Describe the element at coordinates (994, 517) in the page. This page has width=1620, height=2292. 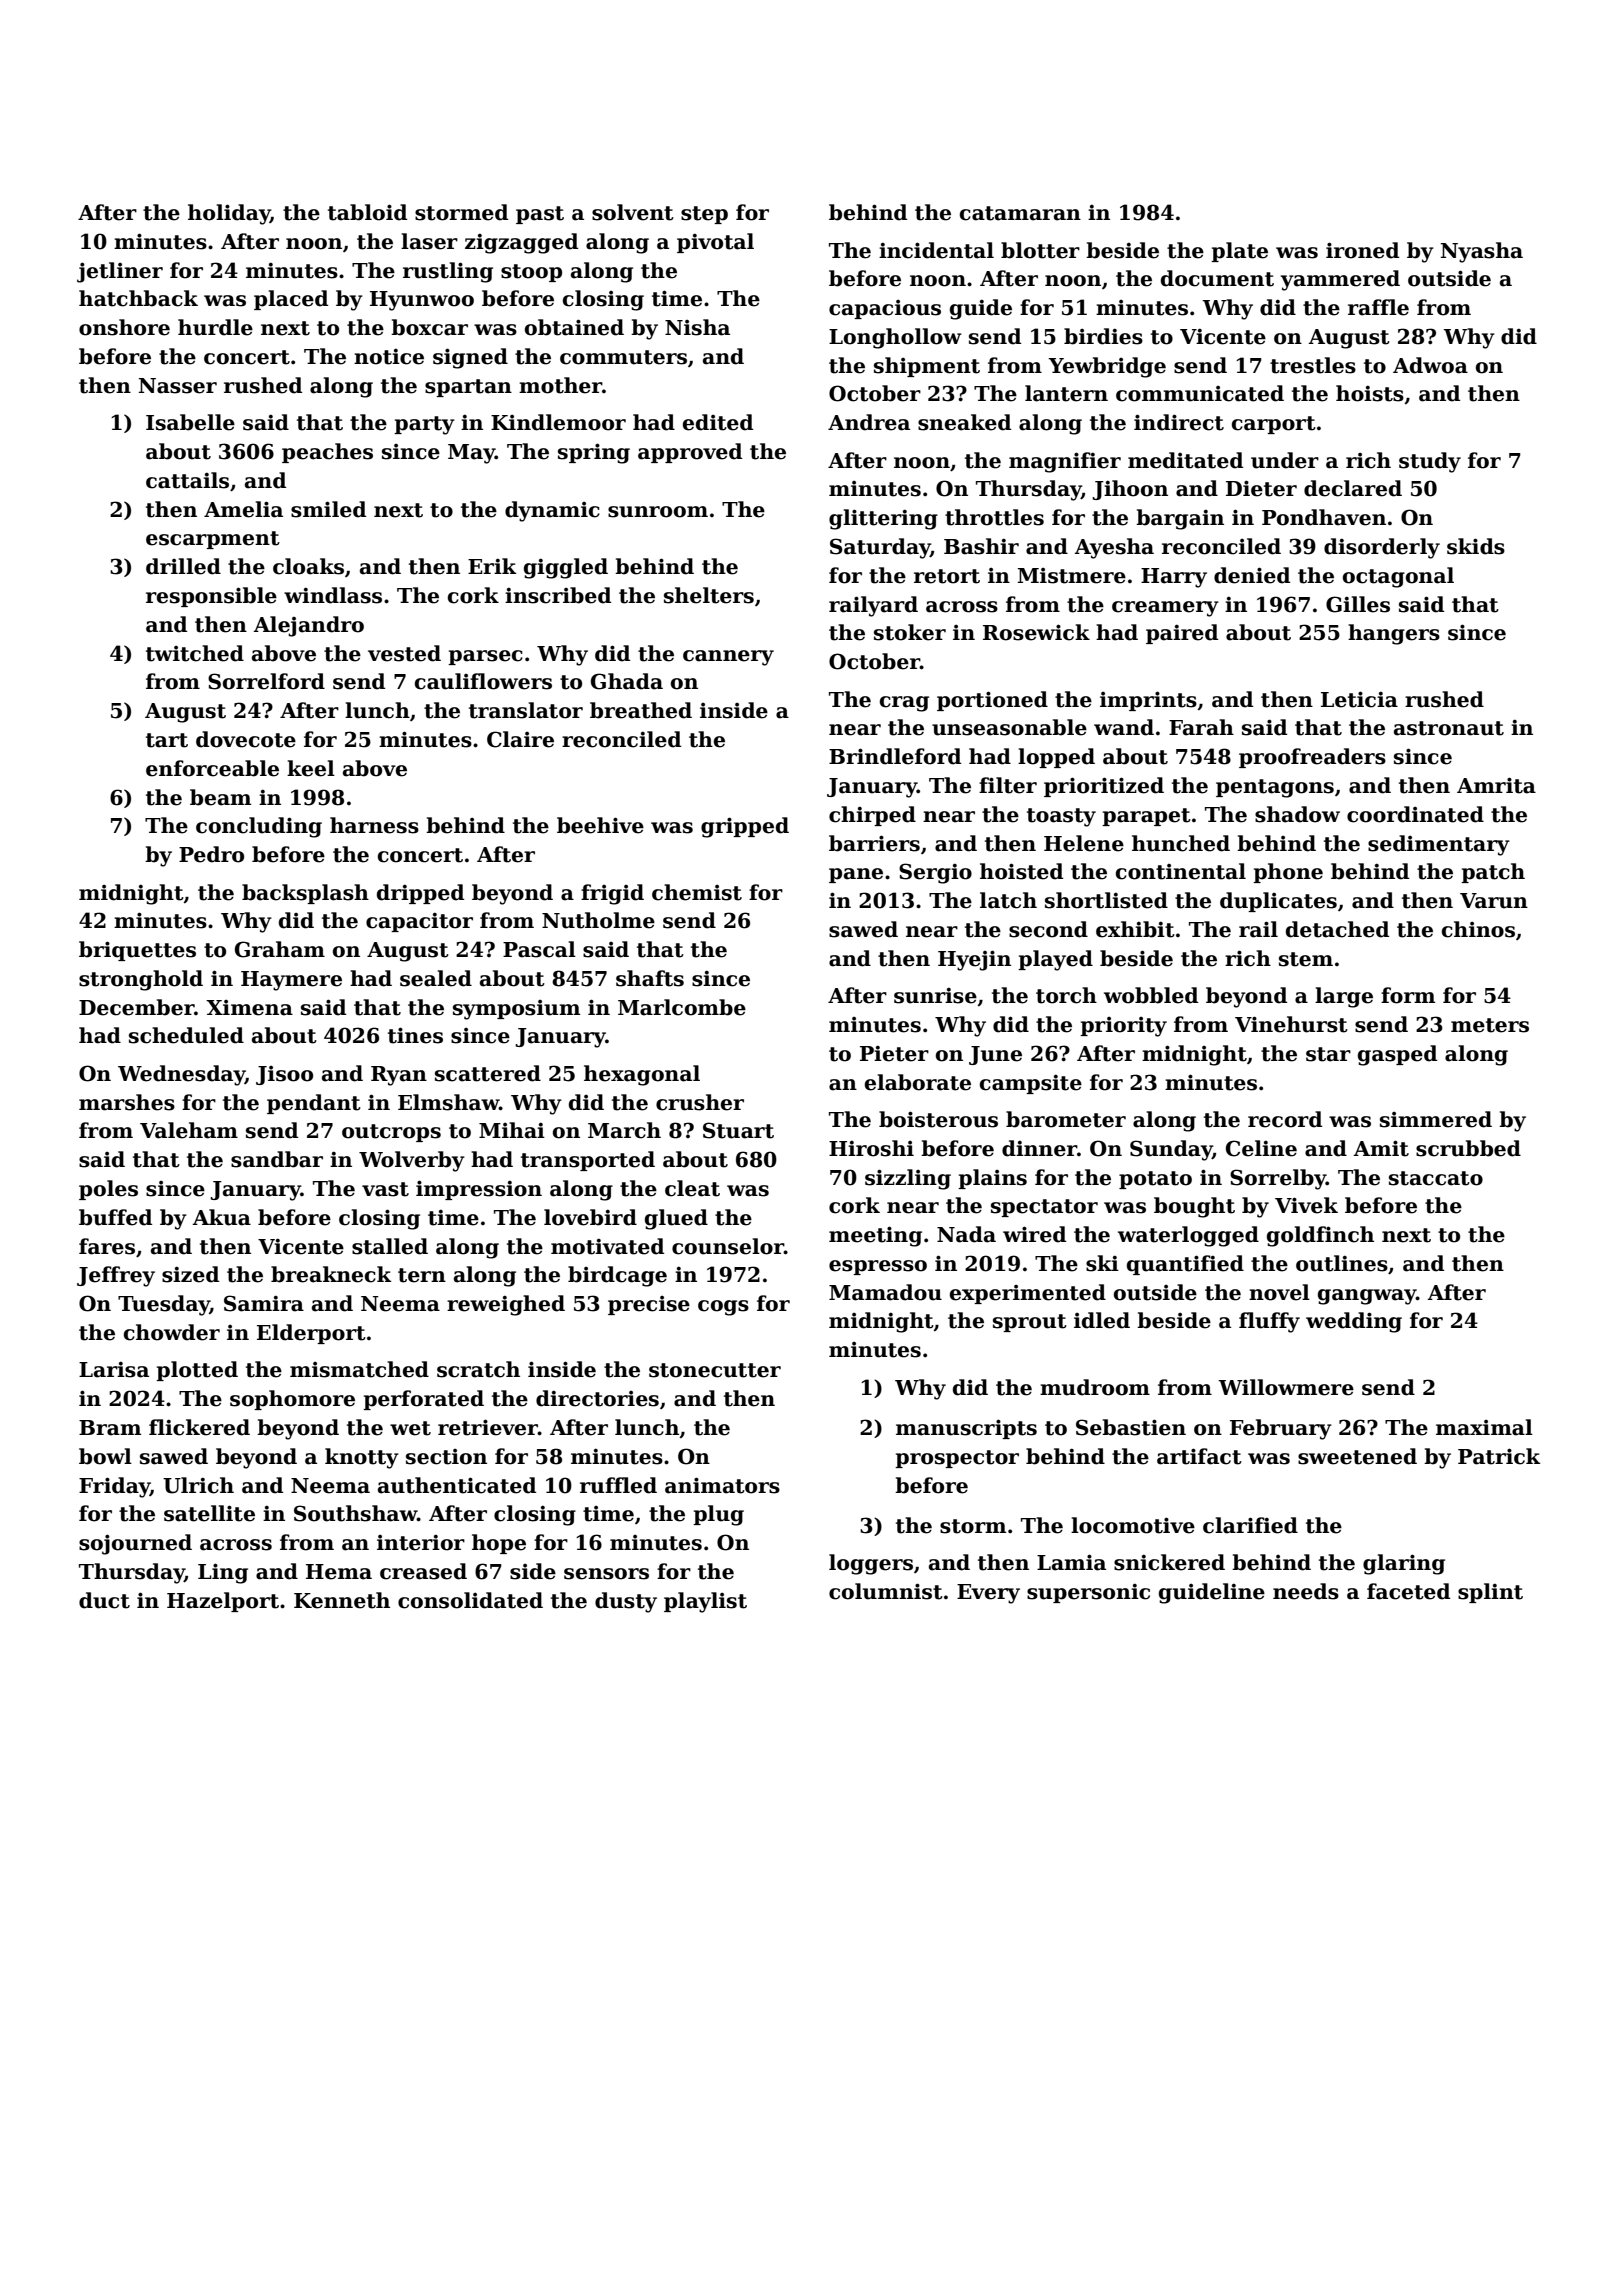
I see `throttles` at that location.
